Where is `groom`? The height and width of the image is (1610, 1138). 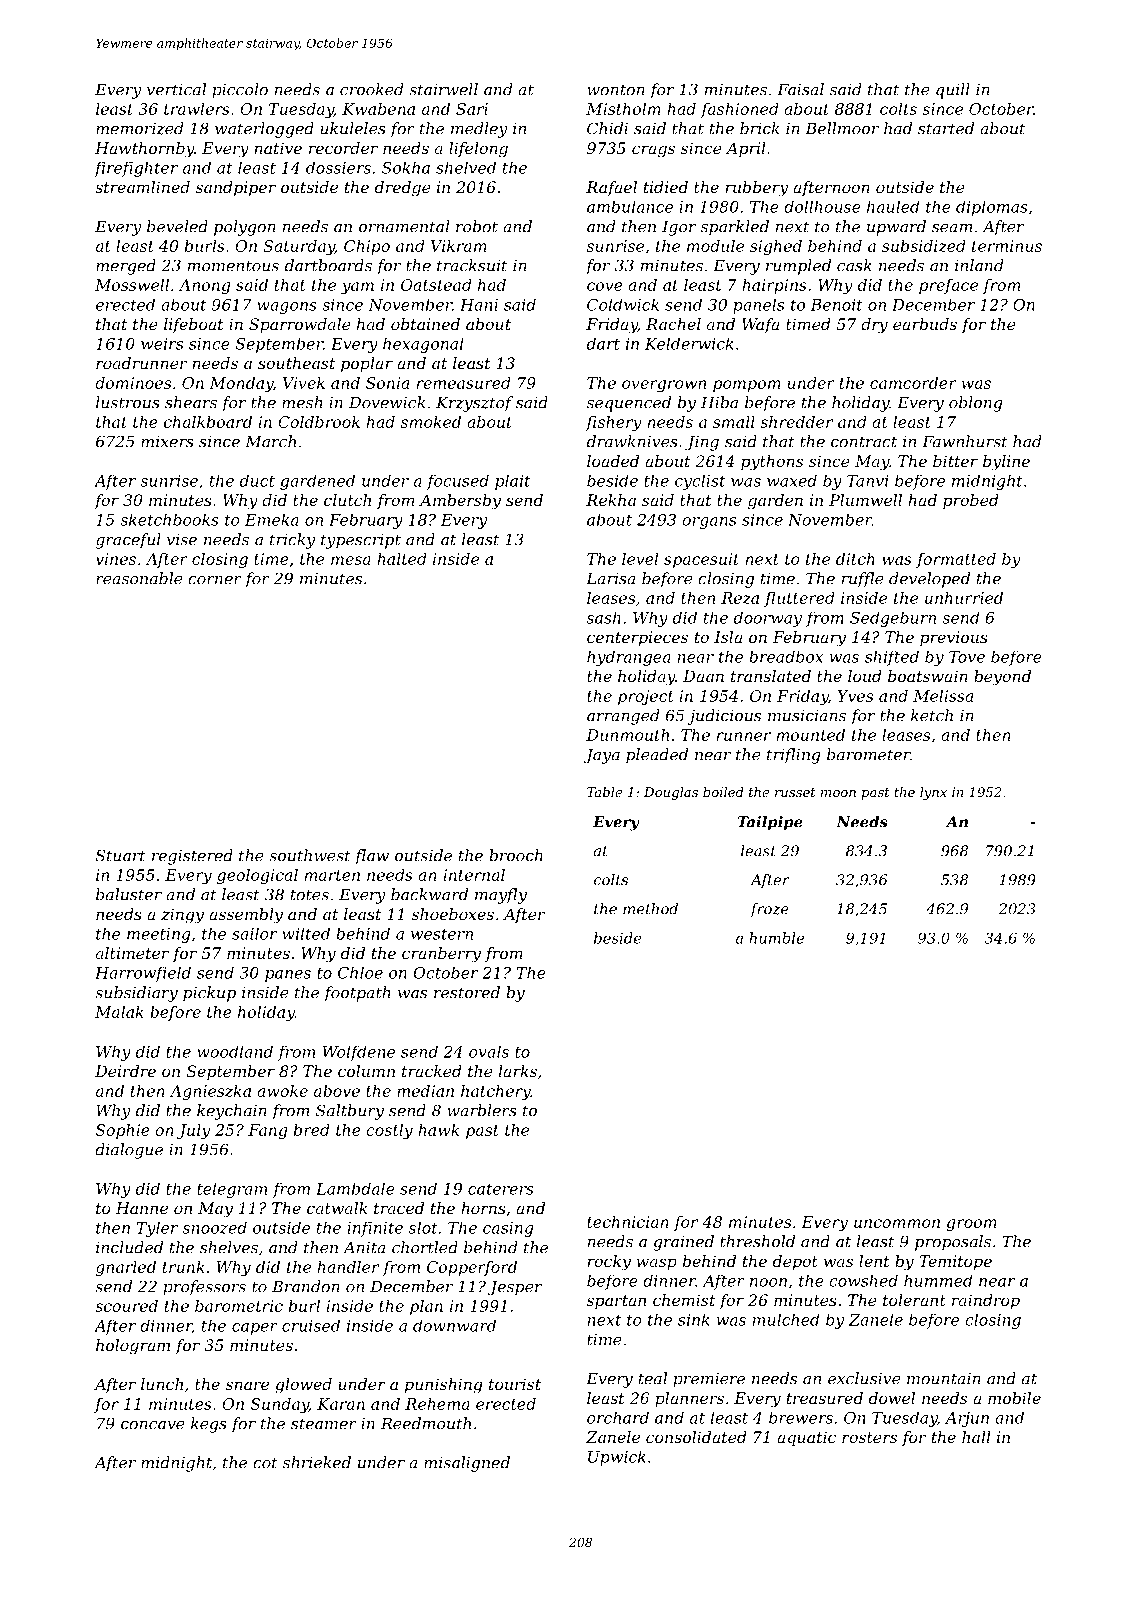
groom is located at coordinates (971, 1225).
